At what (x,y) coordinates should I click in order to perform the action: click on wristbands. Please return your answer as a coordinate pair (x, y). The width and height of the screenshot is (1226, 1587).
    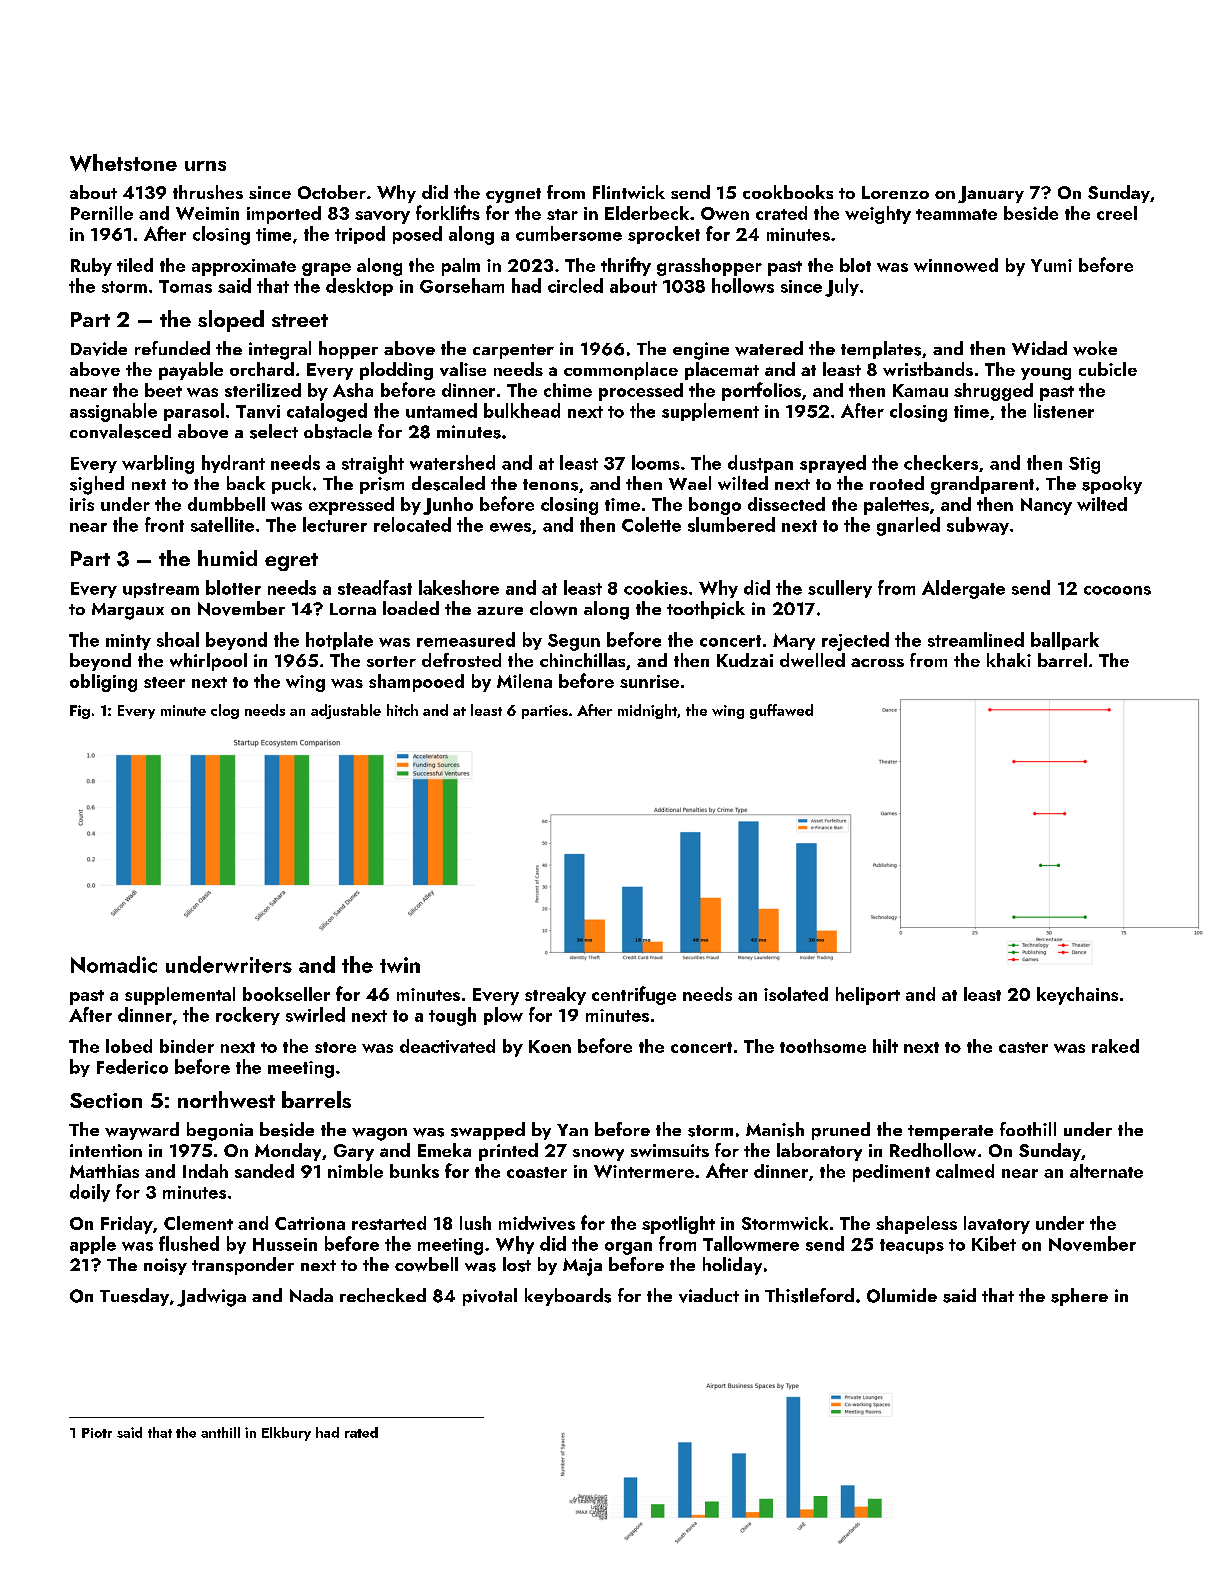
    Looking at the image, I should click on (928, 369).
